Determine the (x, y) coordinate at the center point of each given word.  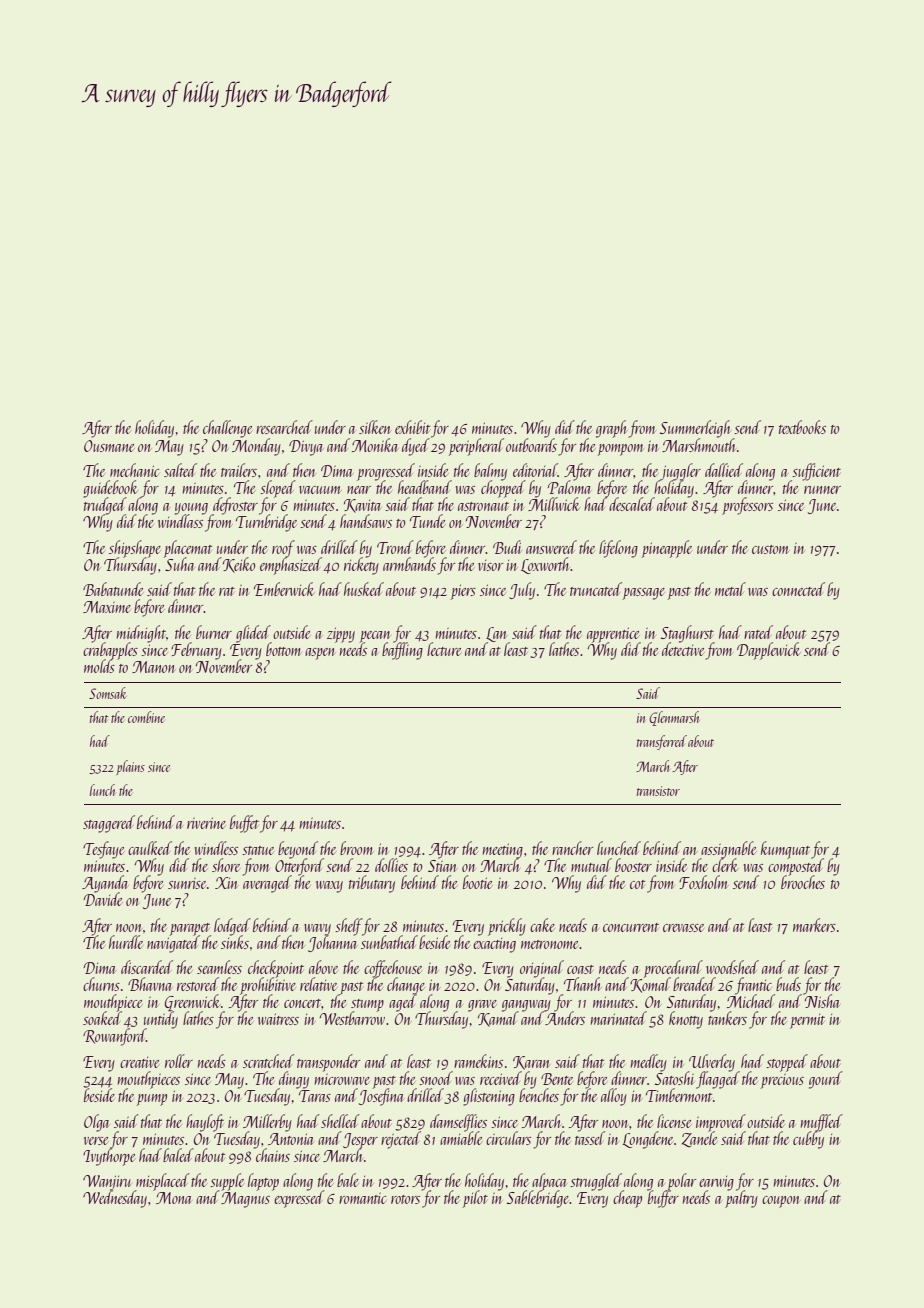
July (522, 591)
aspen (319, 654)
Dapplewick (769, 651)
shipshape (135, 549)
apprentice (614, 635)
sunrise (187, 883)
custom (770, 549)
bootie (477, 882)
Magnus (245, 1200)
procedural (674, 969)
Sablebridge (538, 1199)
